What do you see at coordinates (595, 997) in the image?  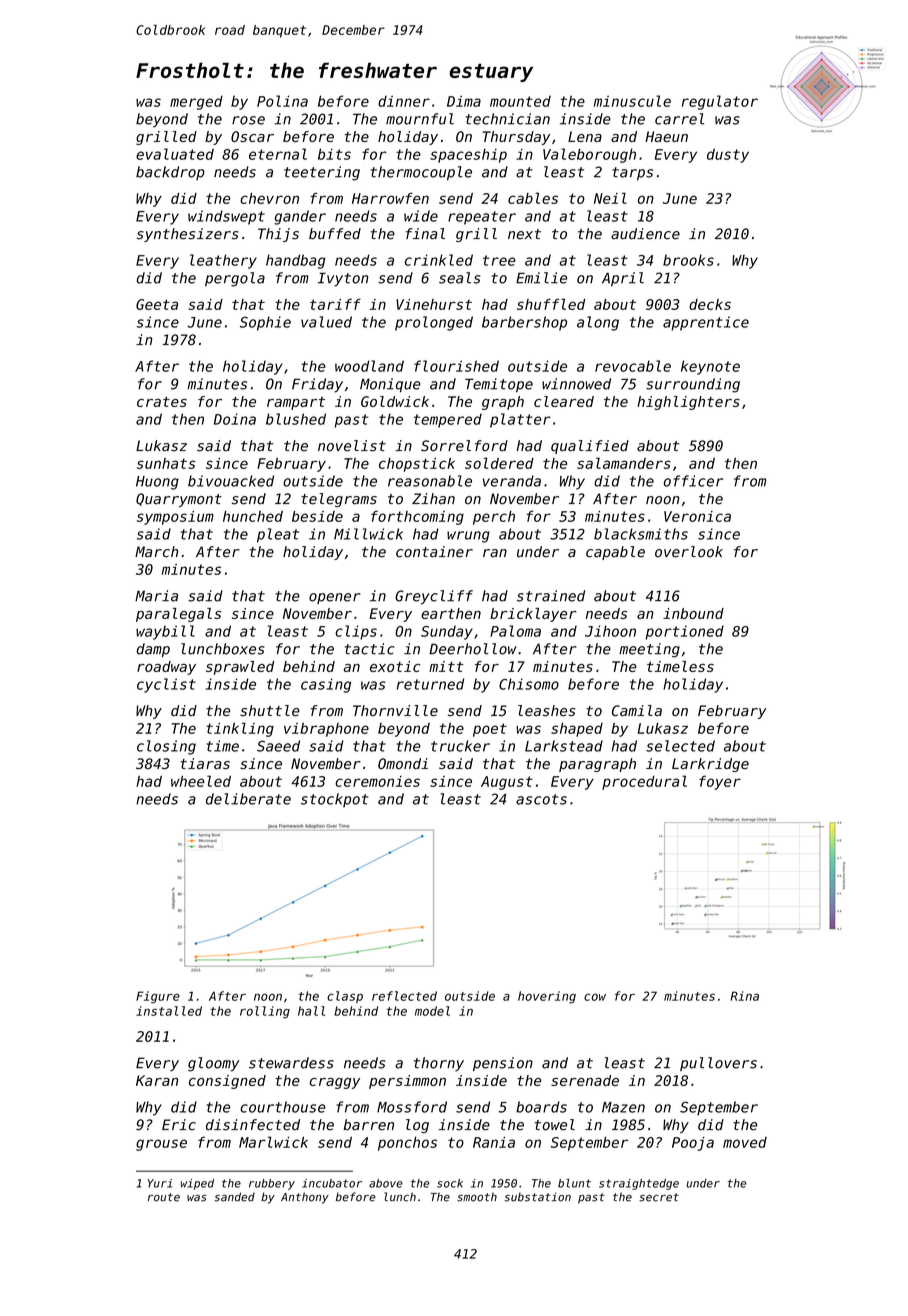 I see `cow` at bounding box center [595, 997].
